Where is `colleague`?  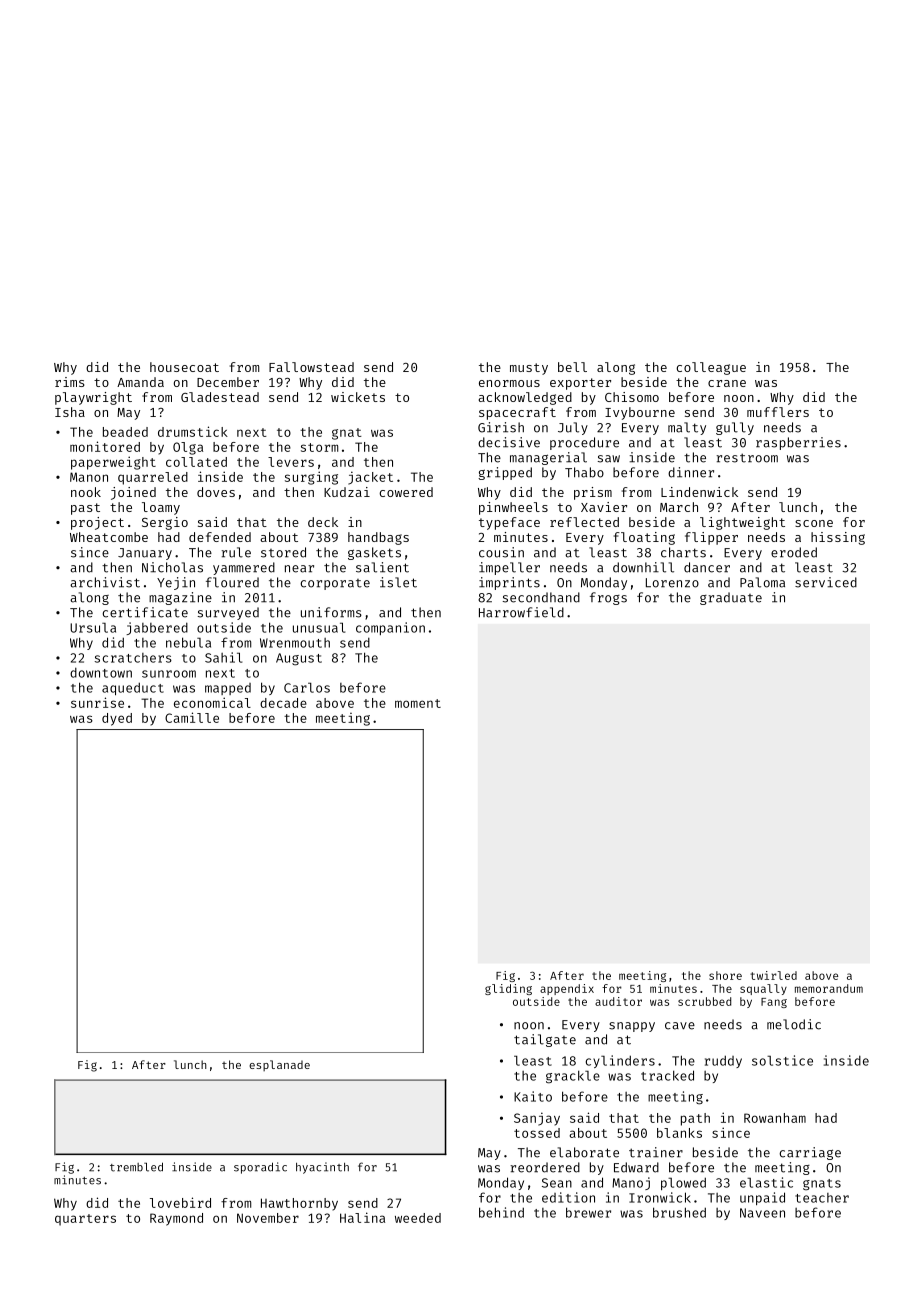 colleague is located at coordinates (711, 368).
